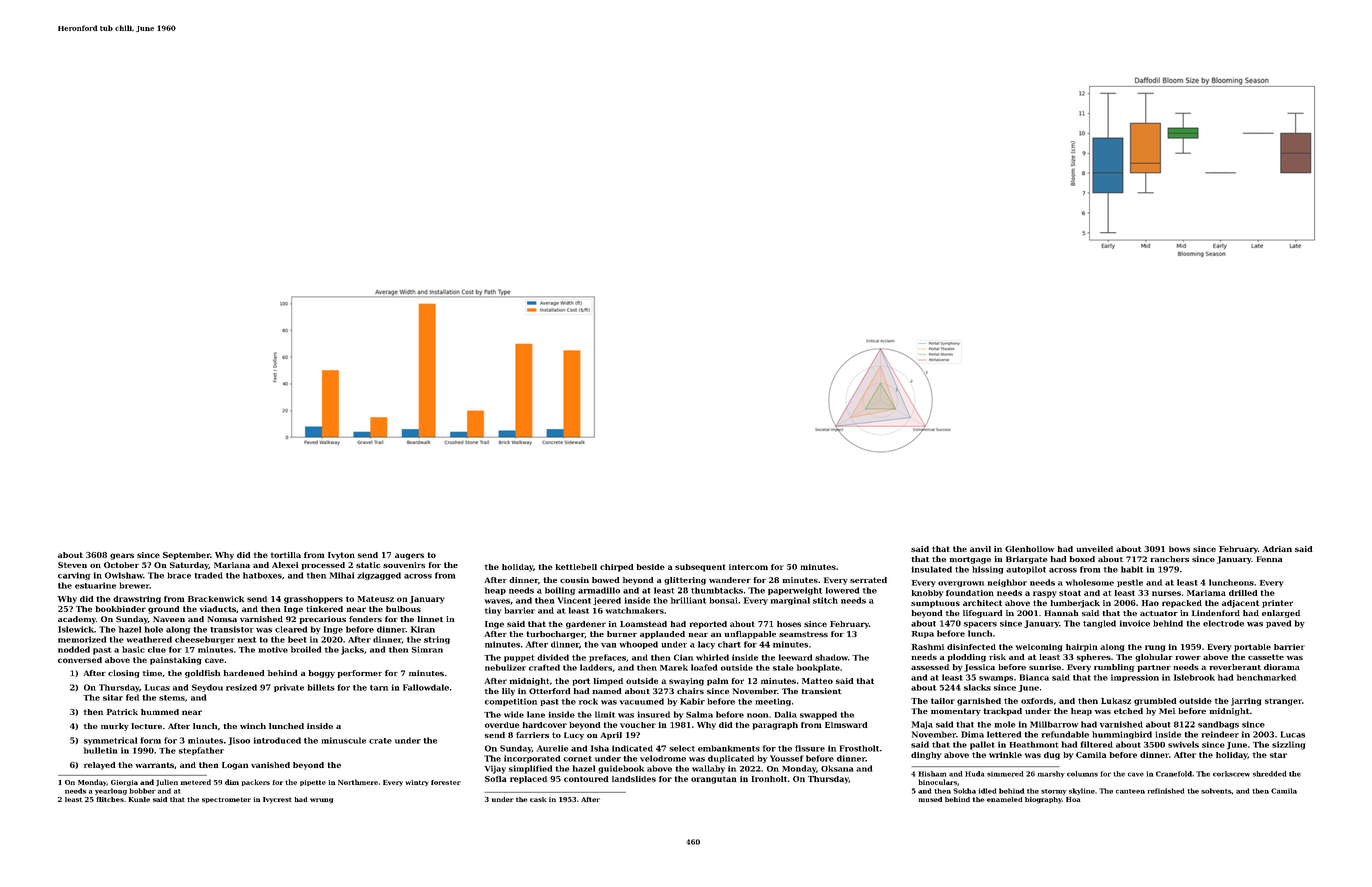 Image resolution: width=1372 pixels, height=887 pixels. Describe the element at coordinates (423, 629) in the document. I see `Kiran` at that location.
